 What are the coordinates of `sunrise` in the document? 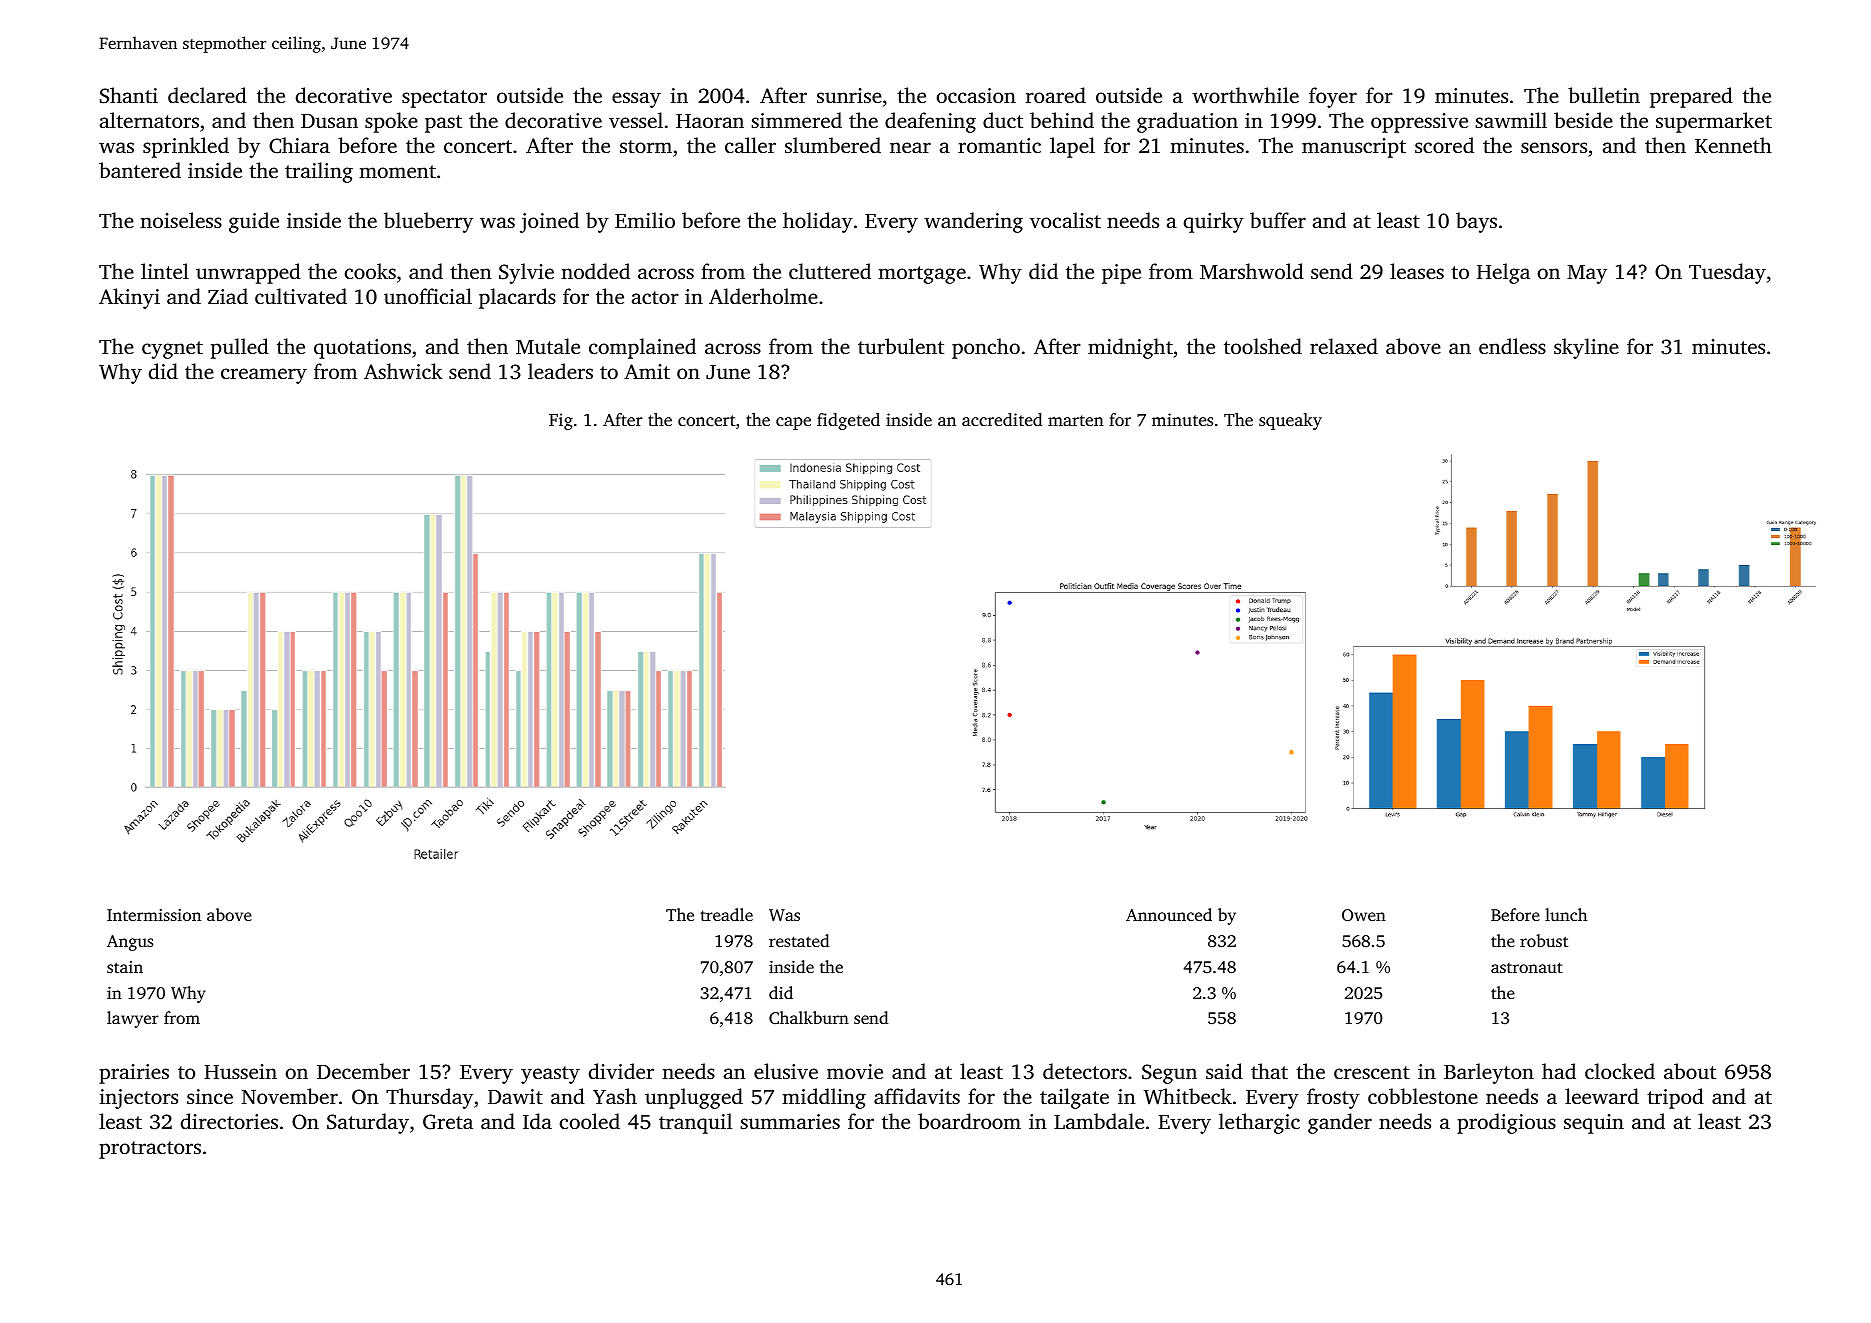 It's located at (849, 95).
